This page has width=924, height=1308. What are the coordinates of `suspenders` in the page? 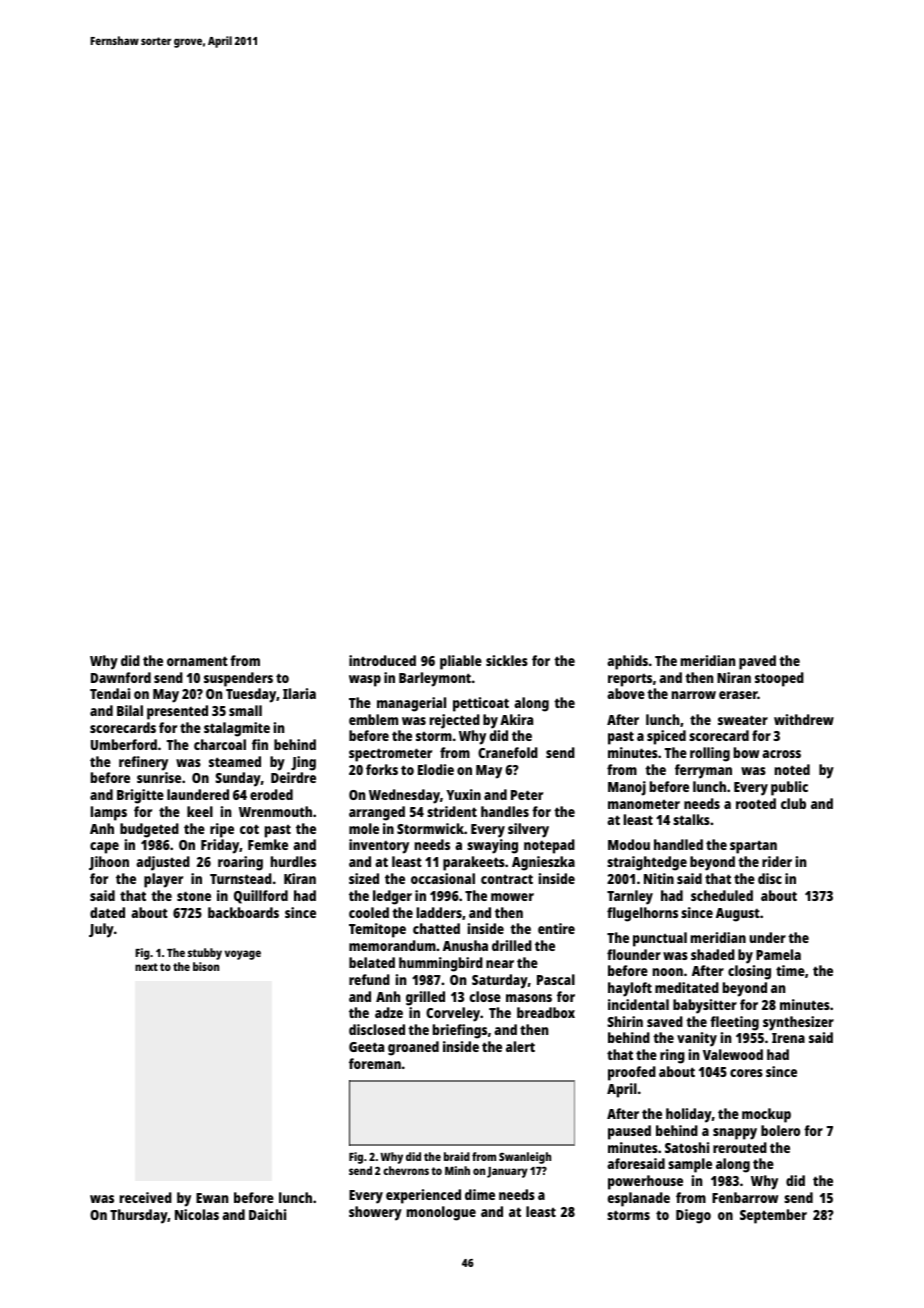 It's located at (238, 679).
